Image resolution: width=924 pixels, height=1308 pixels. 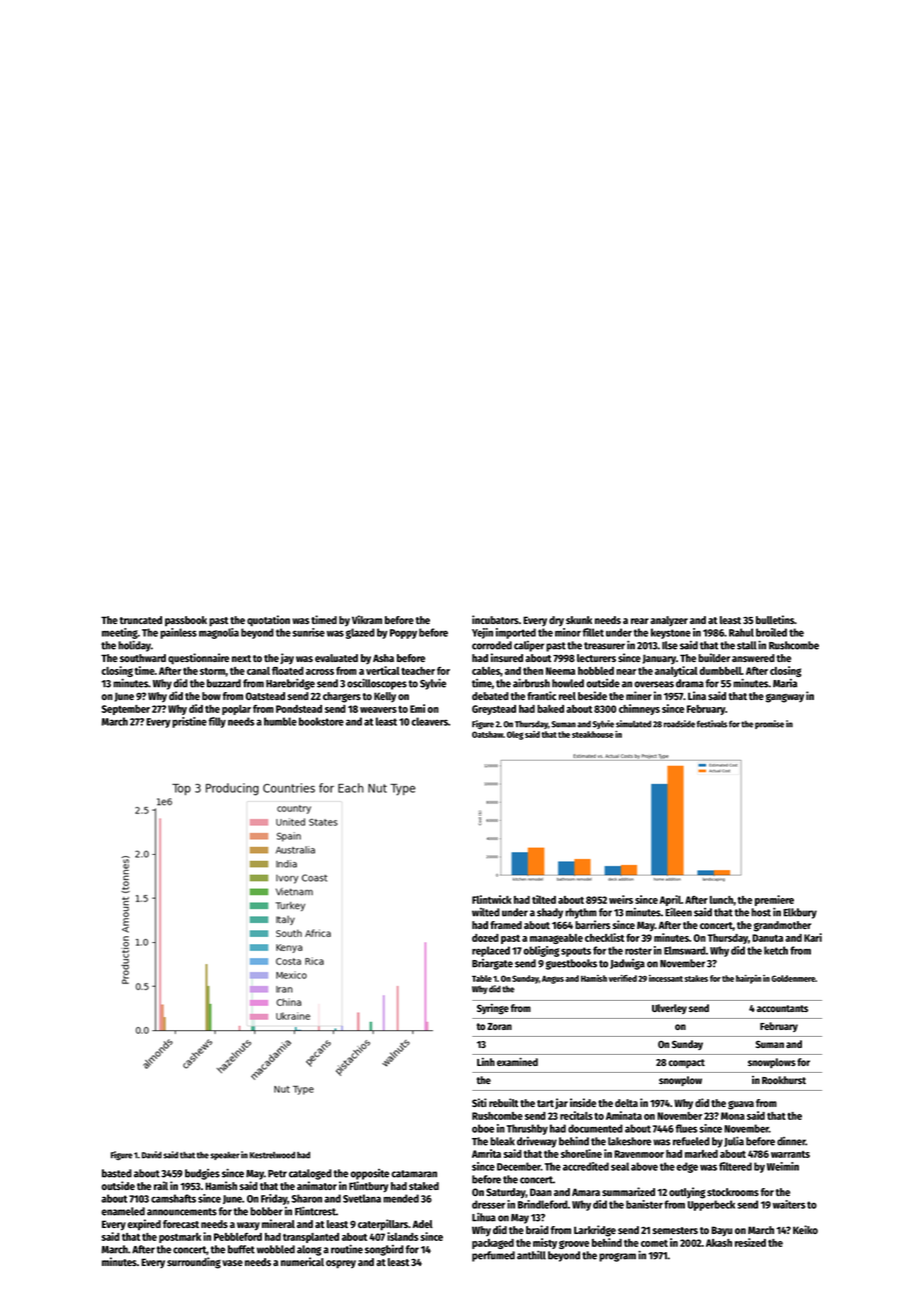 I want to click on oboe, so click(x=483, y=1128).
